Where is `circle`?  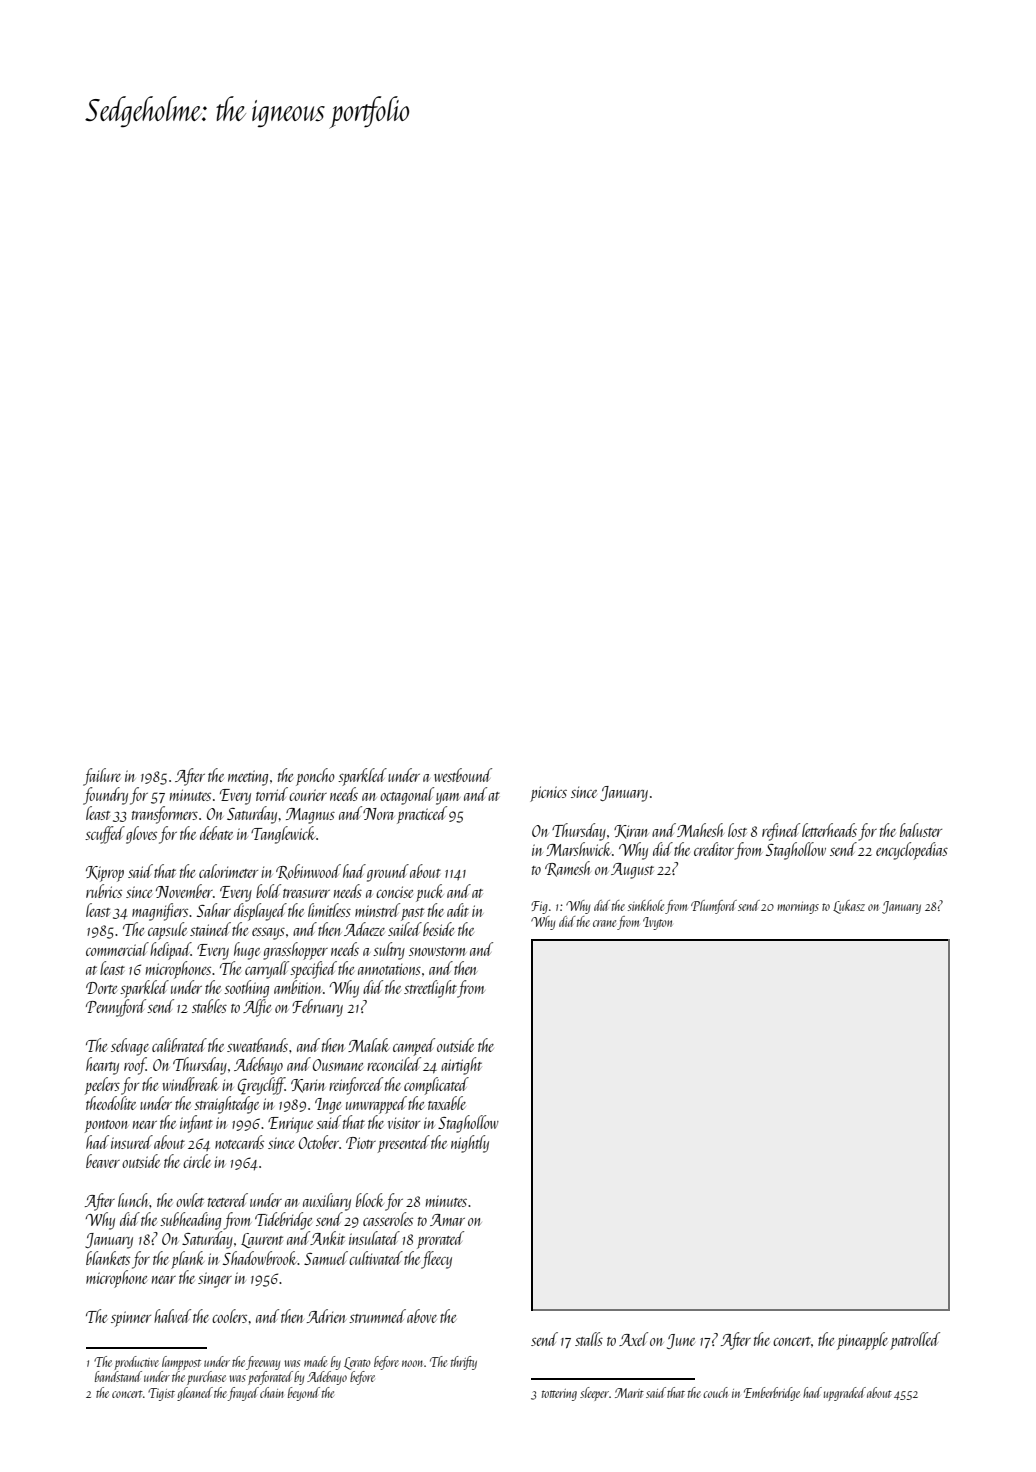 circle is located at coordinates (197, 1161).
